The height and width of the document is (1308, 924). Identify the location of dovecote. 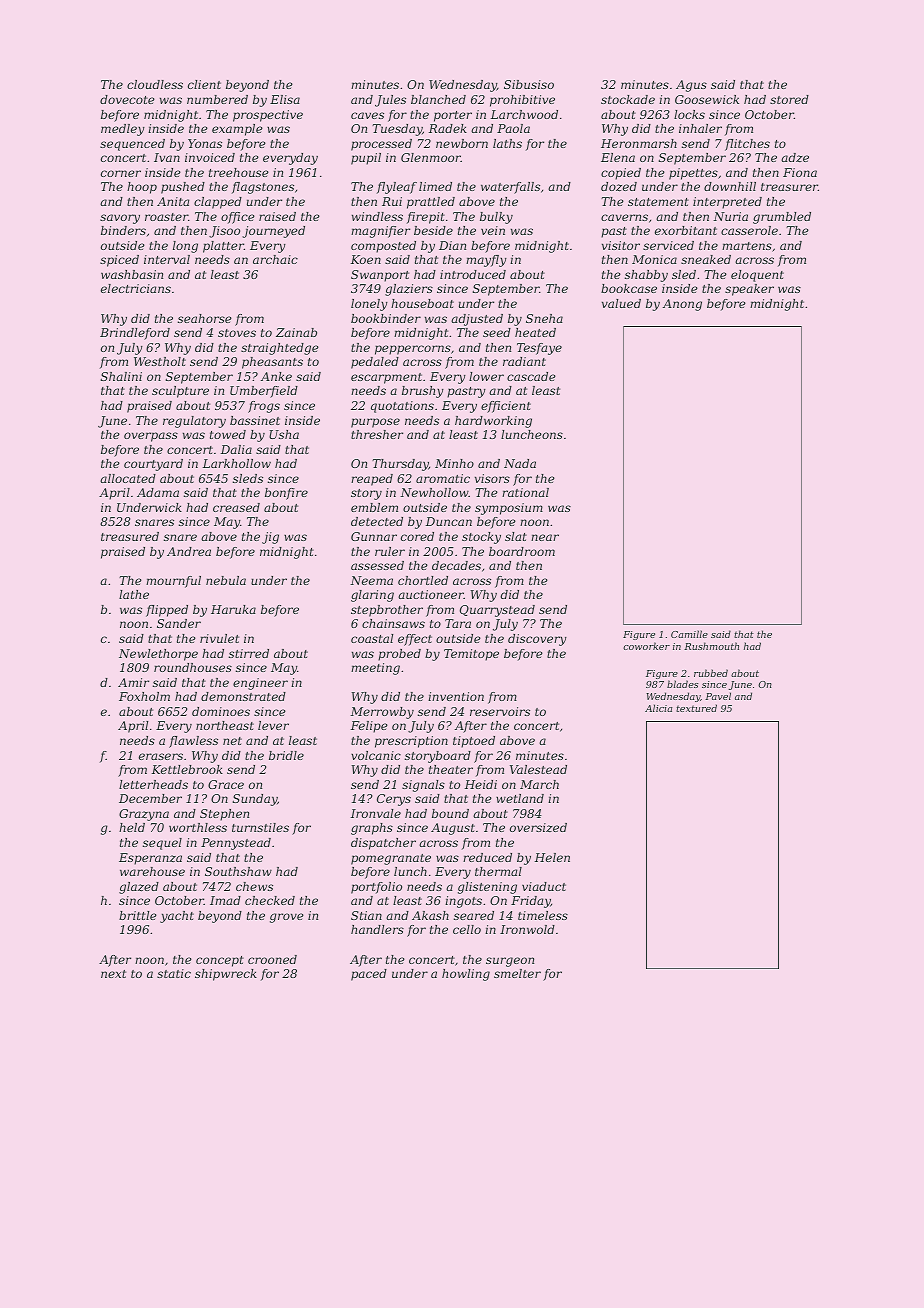
(127, 99).
